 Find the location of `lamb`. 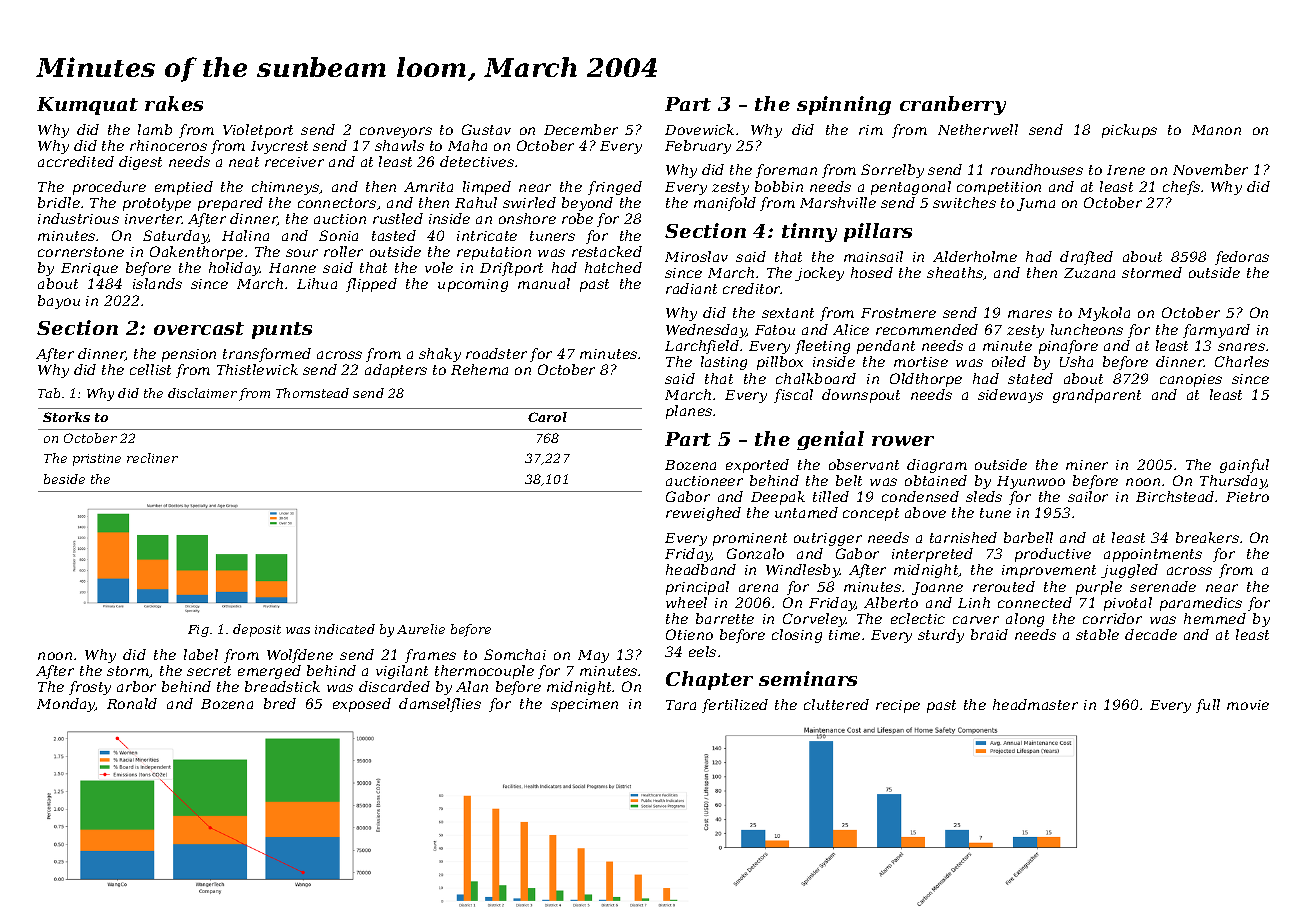

lamb is located at coordinates (155, 129).
